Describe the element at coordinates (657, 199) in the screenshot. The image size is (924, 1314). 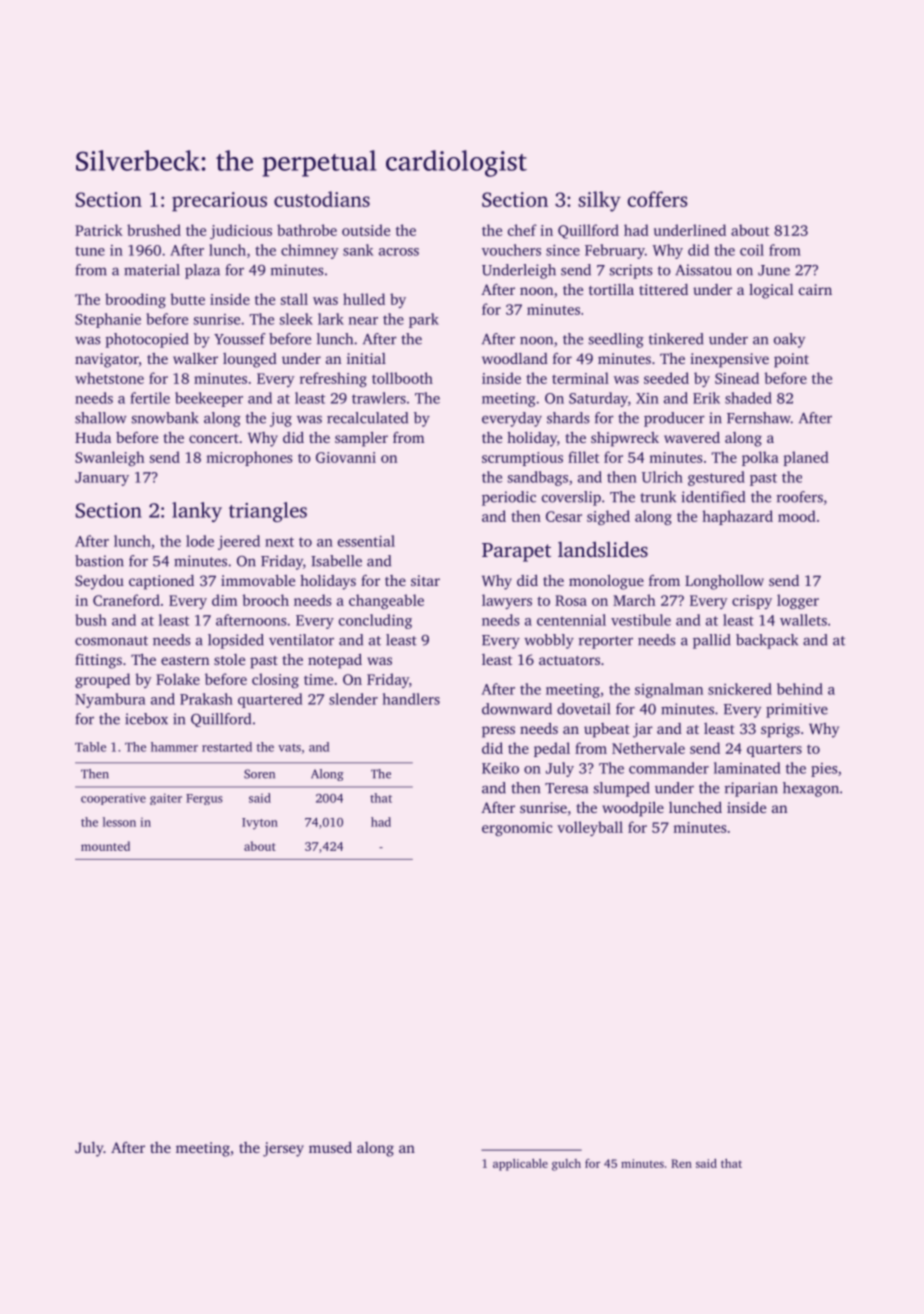
I see `coffers` at that location.
